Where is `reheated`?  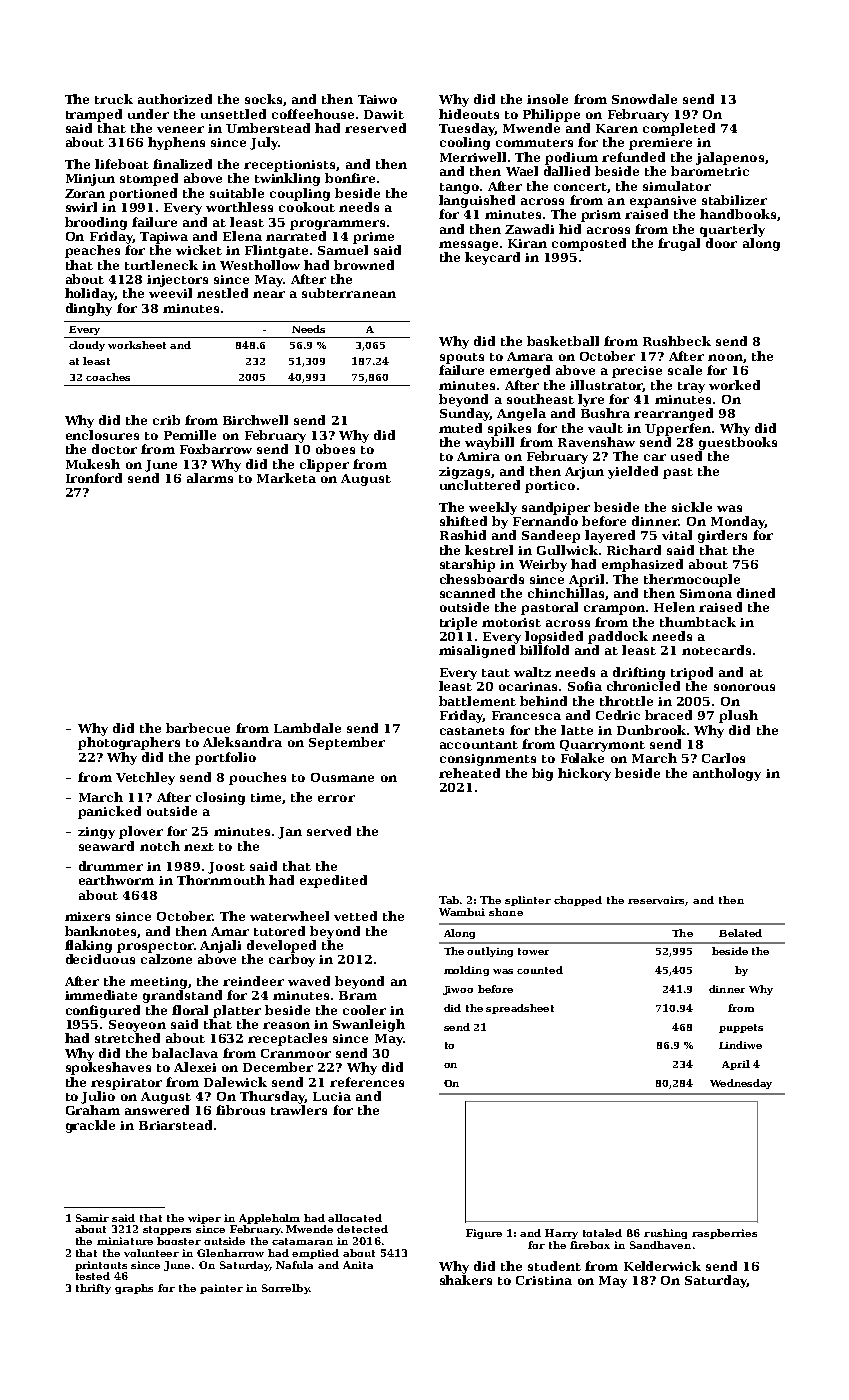
reheated is located at coordinates (469, 773).
